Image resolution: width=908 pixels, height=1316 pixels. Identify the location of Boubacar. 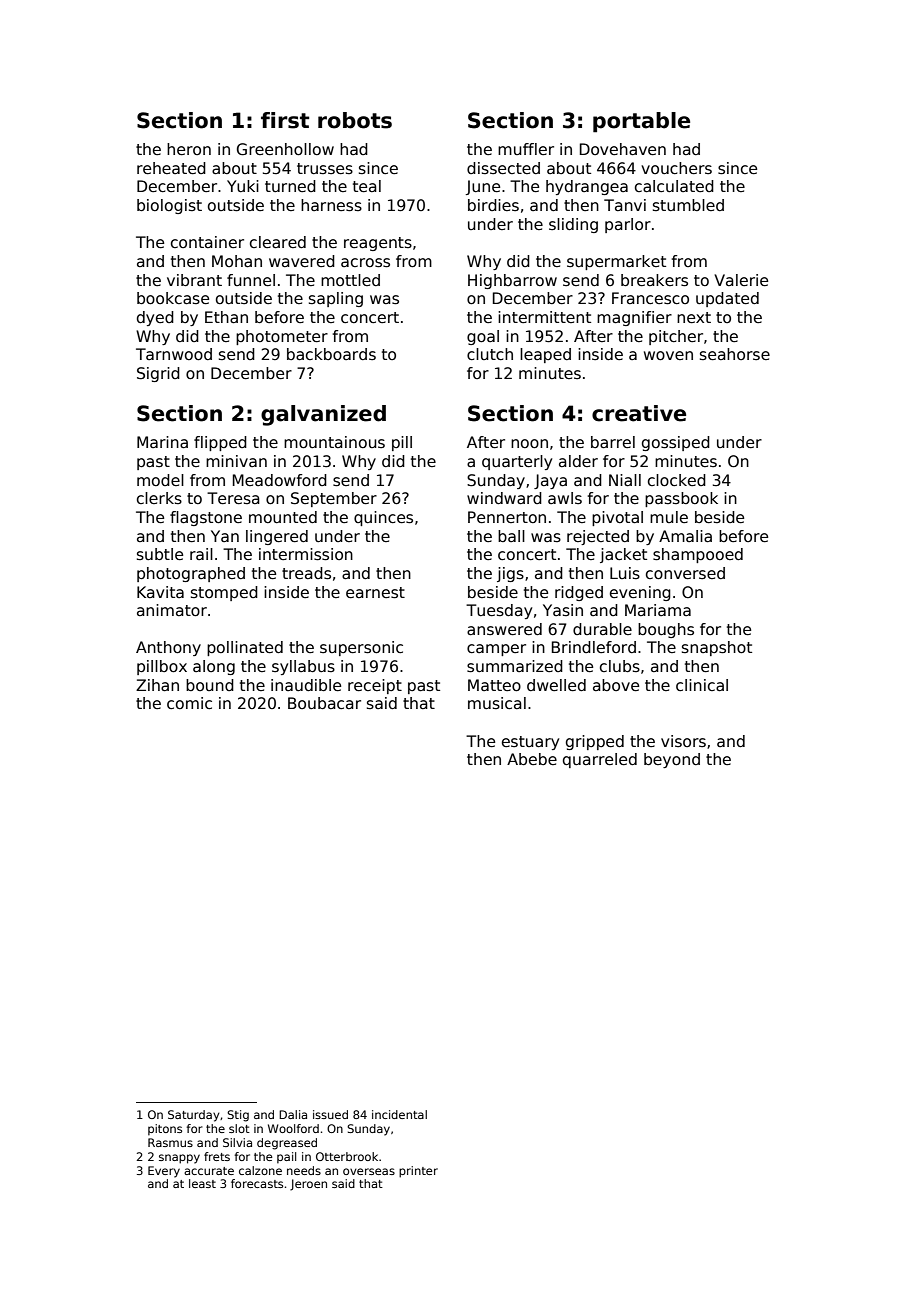
(324, 703).
